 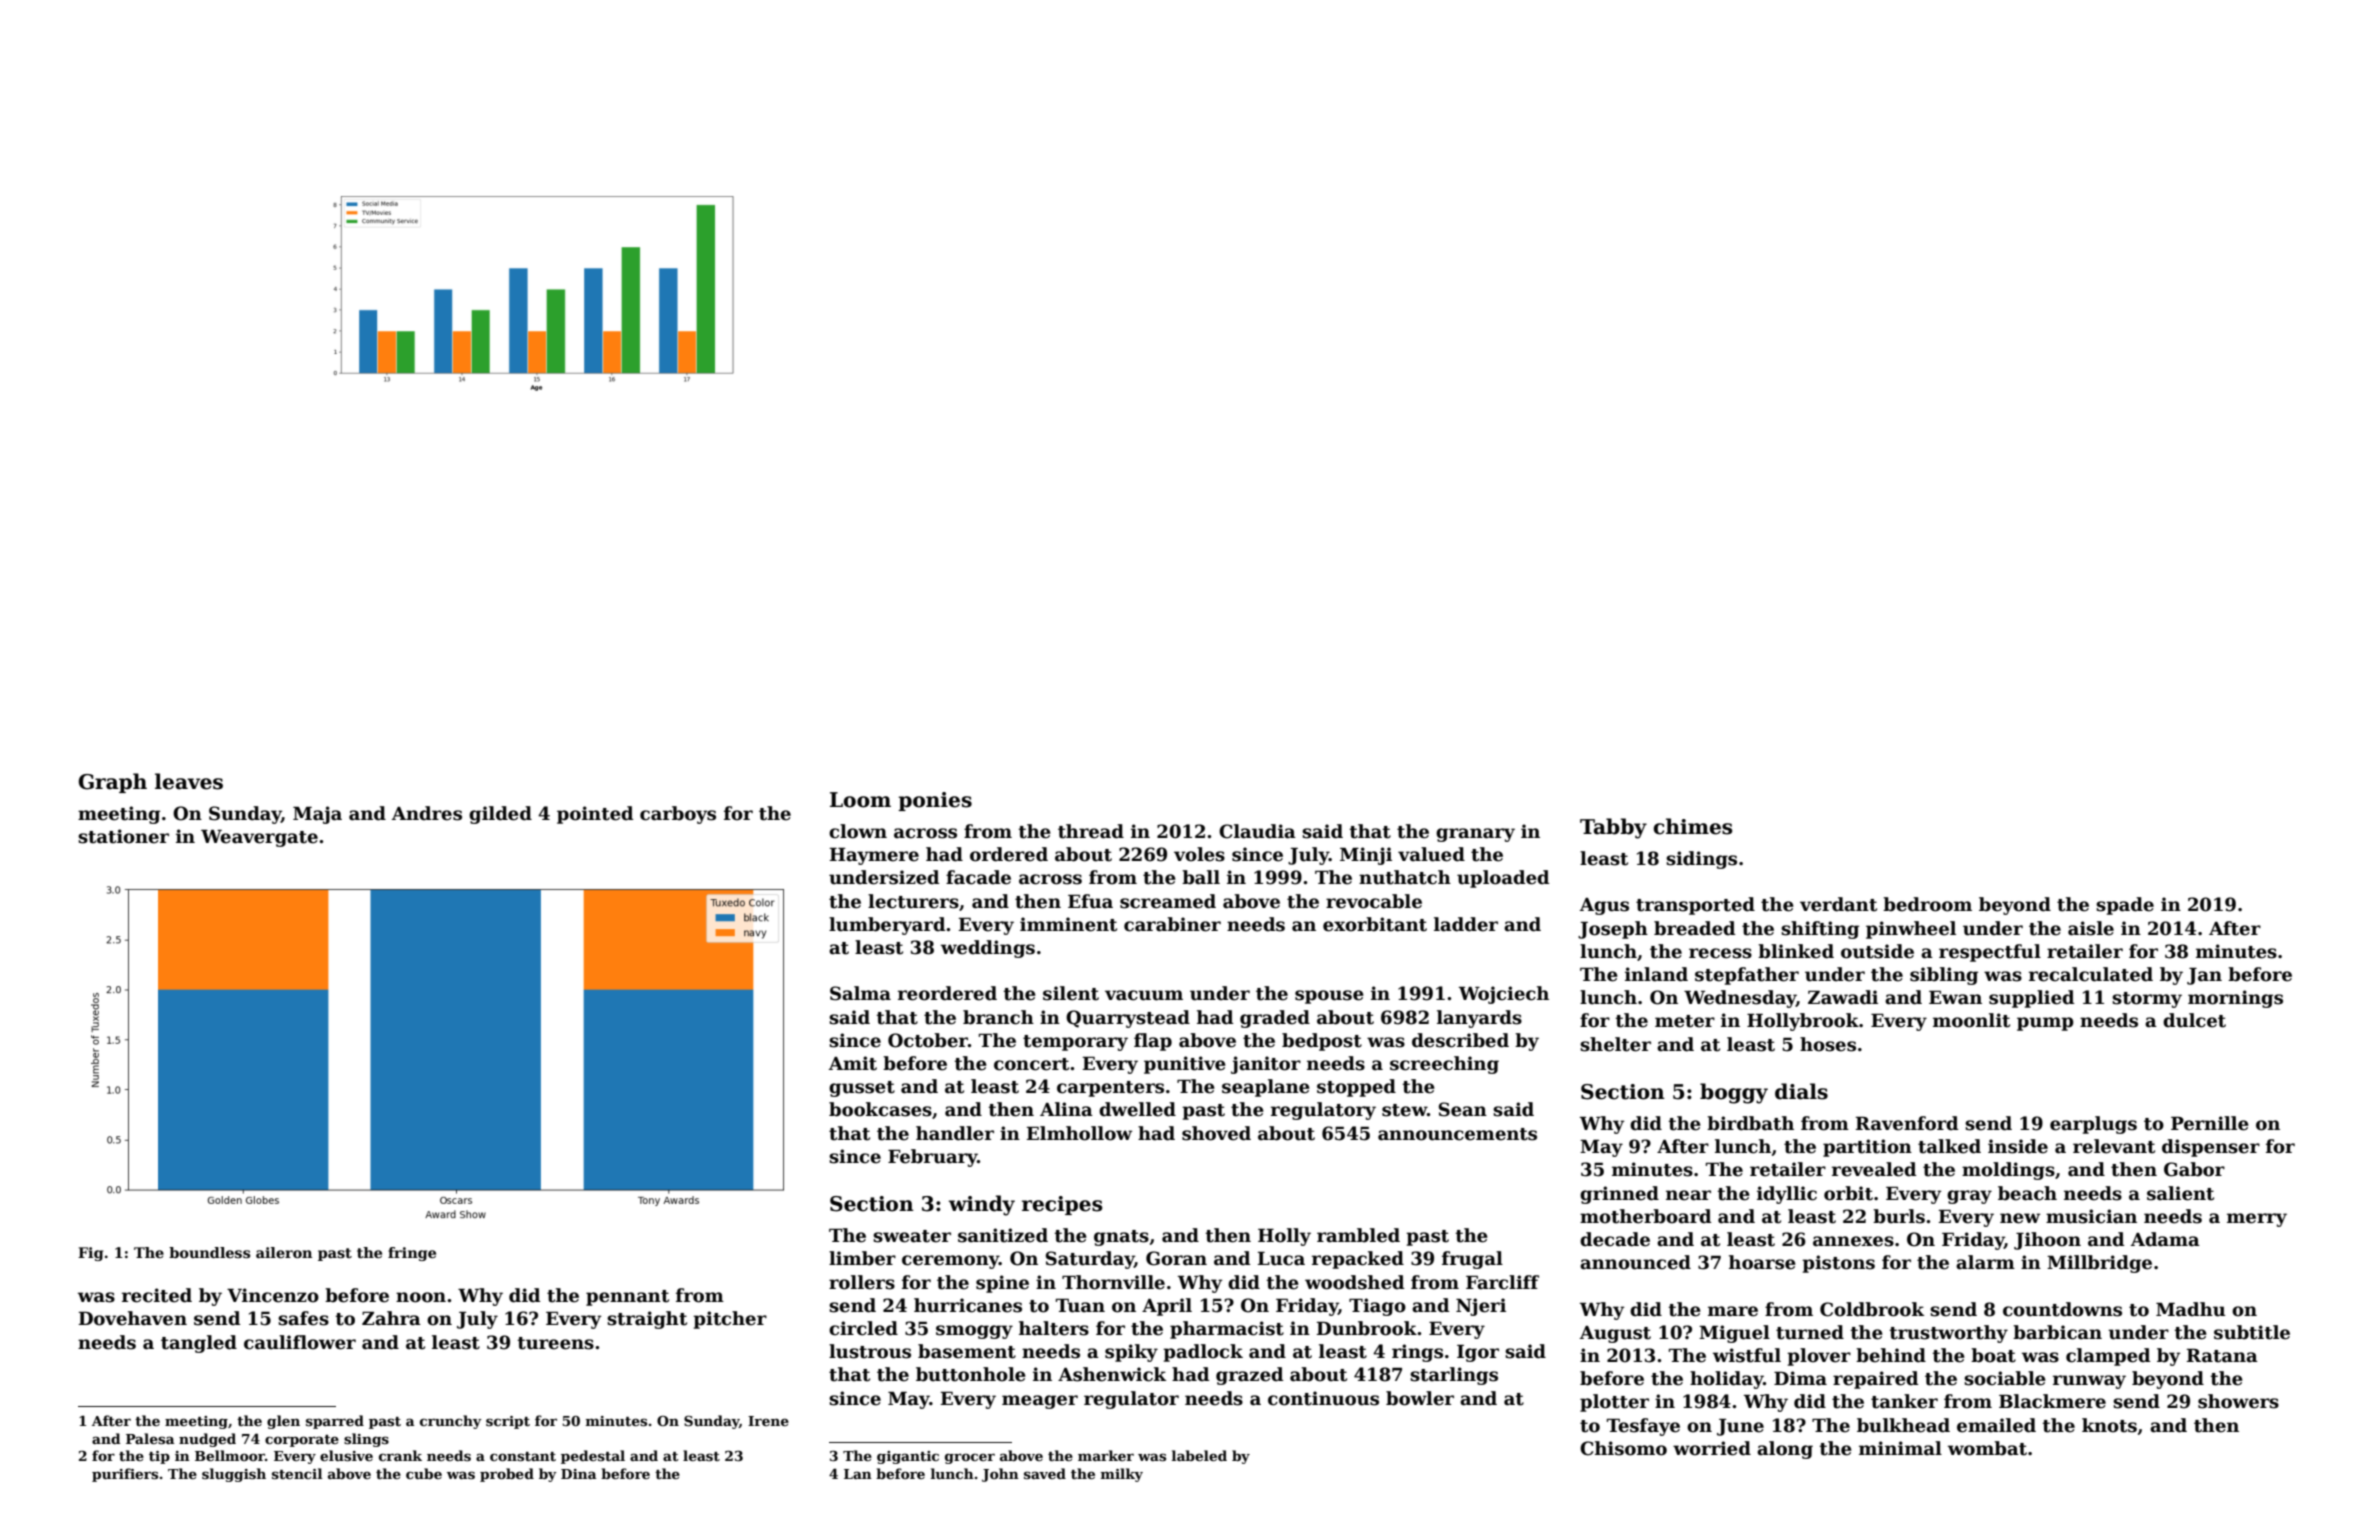 What do you see at coordinates (1355, 1282) in the image?
I see `woodshed` at bounding box center [1355, 1282].
